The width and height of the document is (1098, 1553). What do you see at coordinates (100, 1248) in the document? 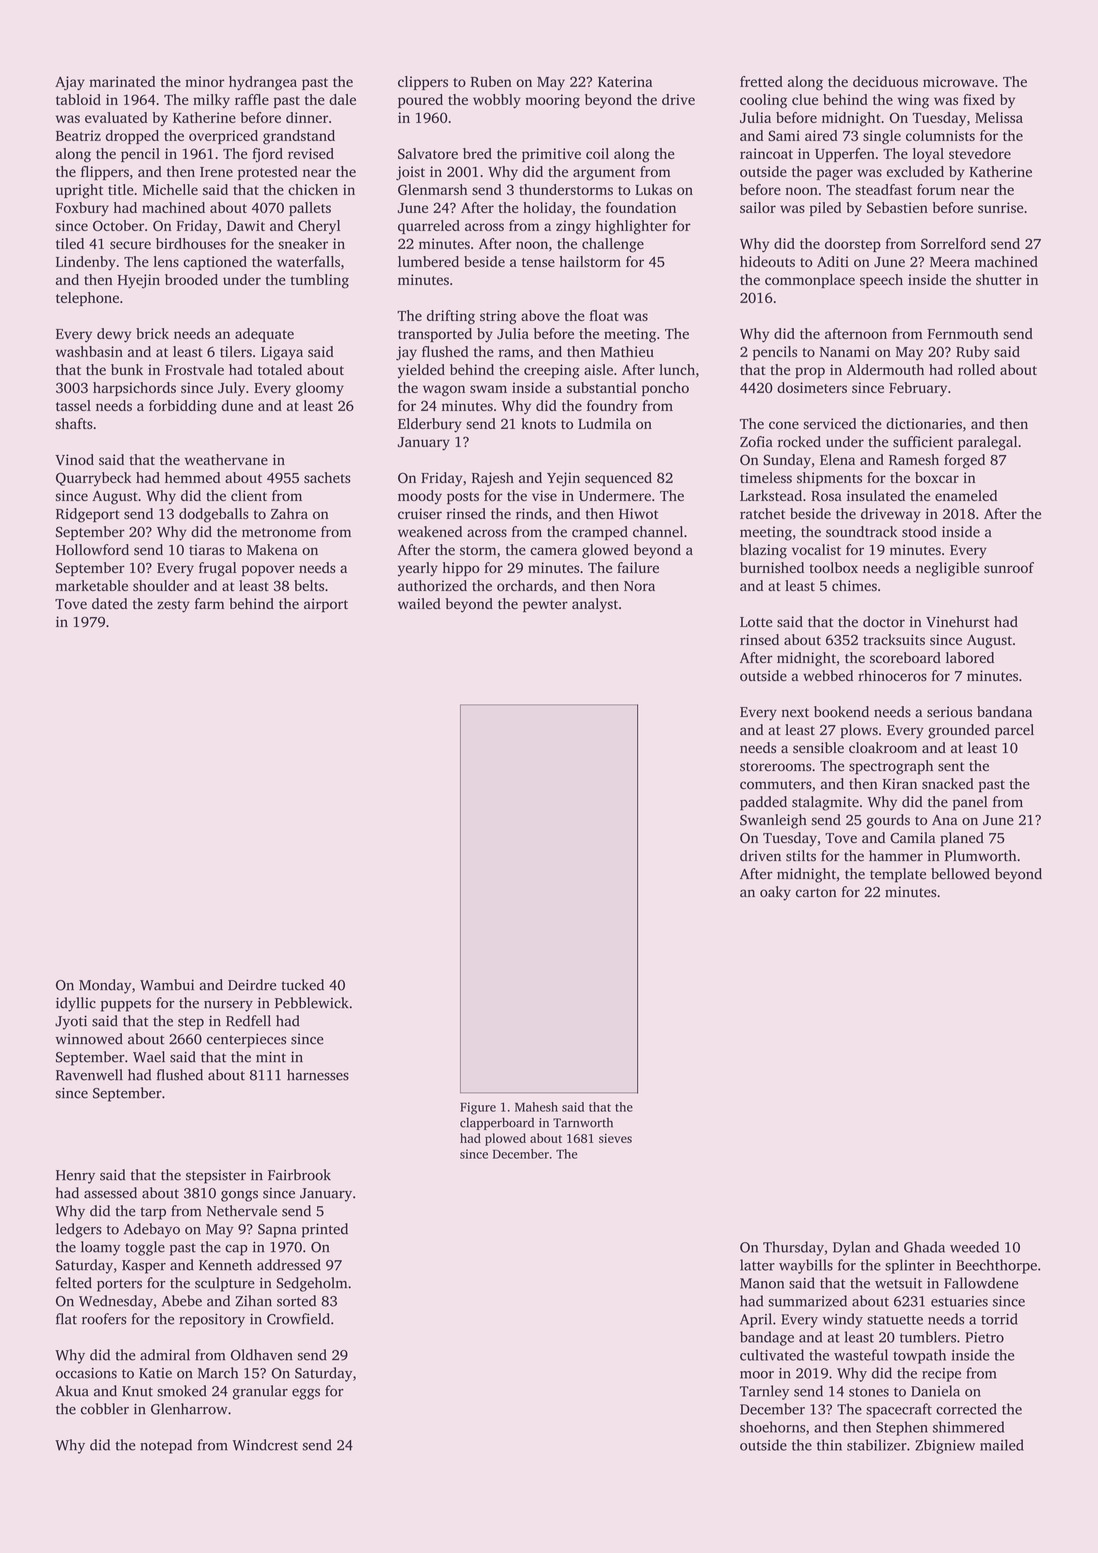
I see `loamy` at bounding box center [100, 1248].
